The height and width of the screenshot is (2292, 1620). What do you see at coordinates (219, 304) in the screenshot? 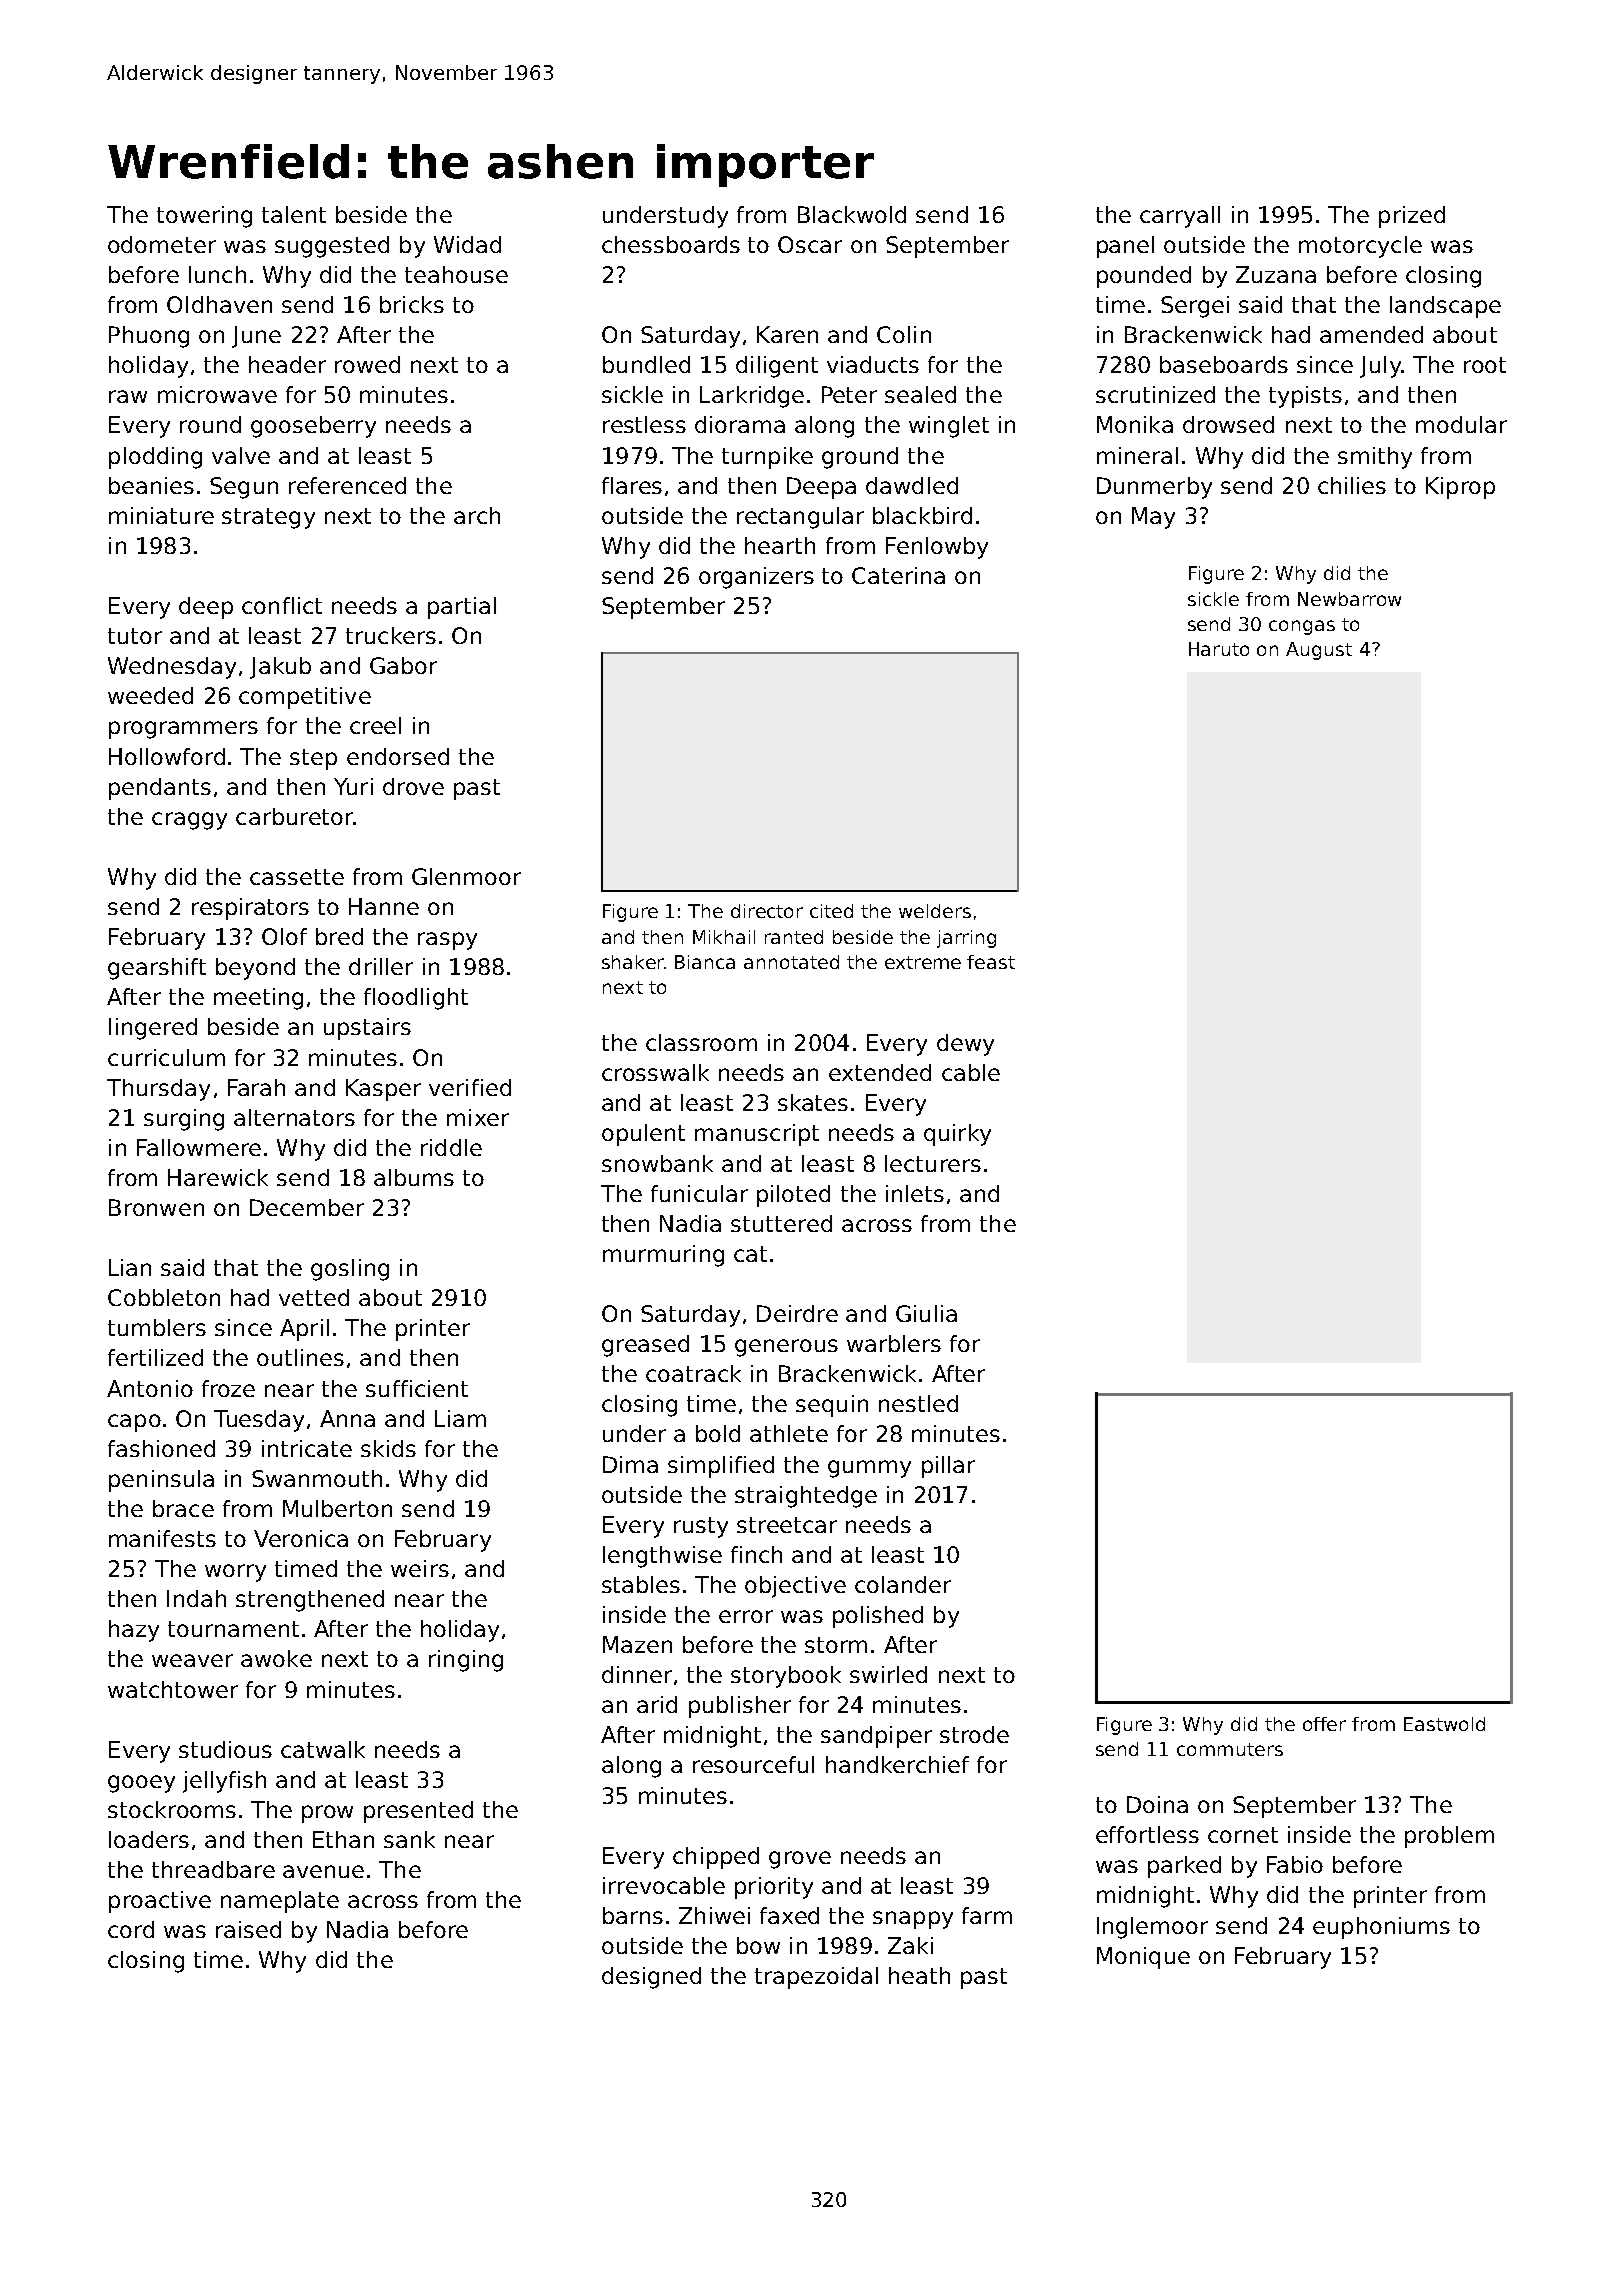
I see `Oldhaven` at bounding box center [219, 304].
